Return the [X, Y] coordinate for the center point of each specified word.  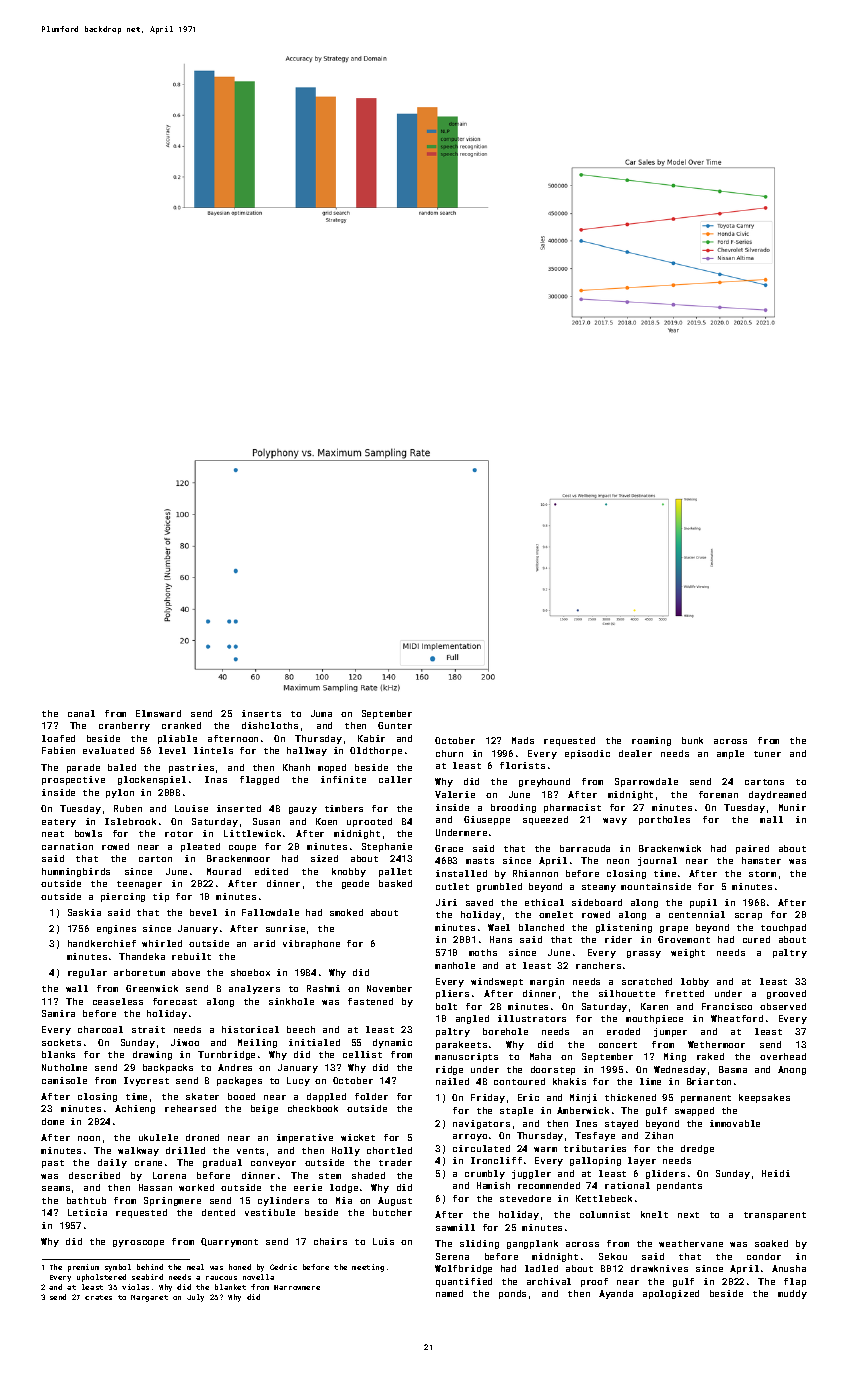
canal [81, 713]
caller [395, 779]
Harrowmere [297, 1287]
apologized [671, 1294]
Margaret [149, 1298]
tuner [767, 754]
